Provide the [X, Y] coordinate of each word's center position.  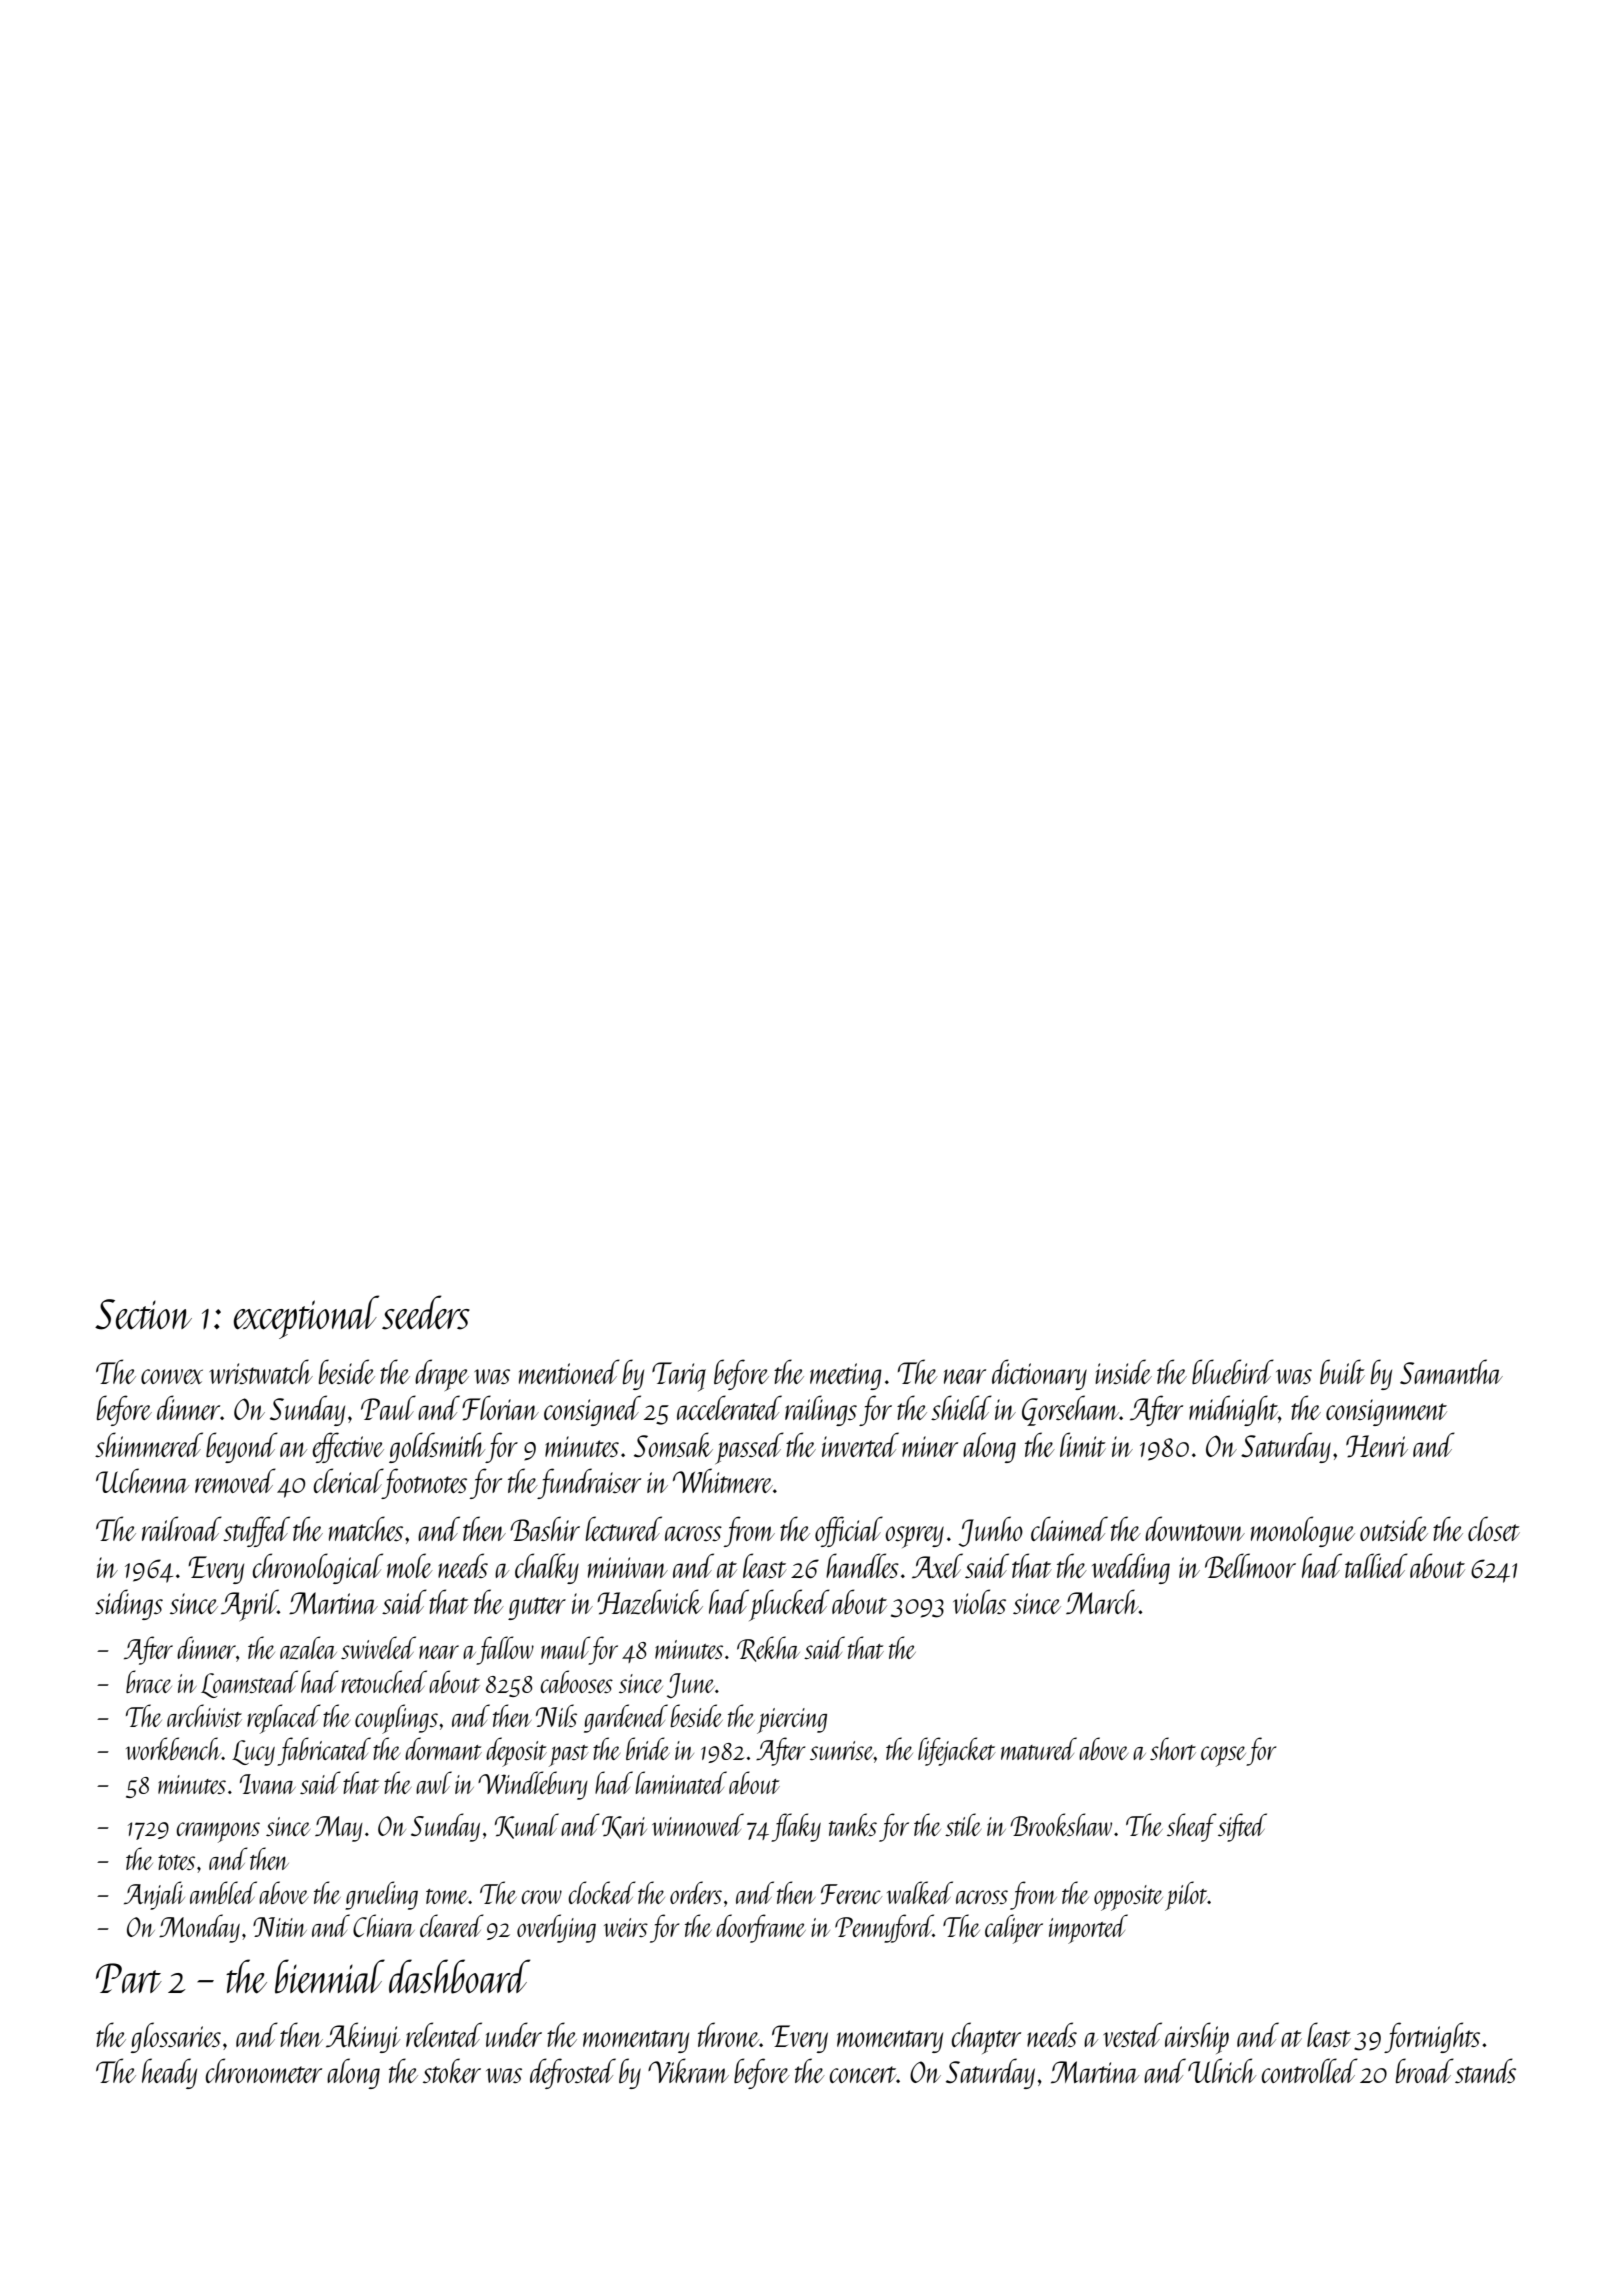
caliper [1014, 1929]
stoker [452, 2070]
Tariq [679, 1377]
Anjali [154, 1895]
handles [862, 1565]
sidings [129, 1604]
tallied [1376, 1565]
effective [348, 1447]
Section [143, 1314]
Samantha [1451, 1371]
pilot [1186, 1896]
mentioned [569, 1371]
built [1342, 1371]
